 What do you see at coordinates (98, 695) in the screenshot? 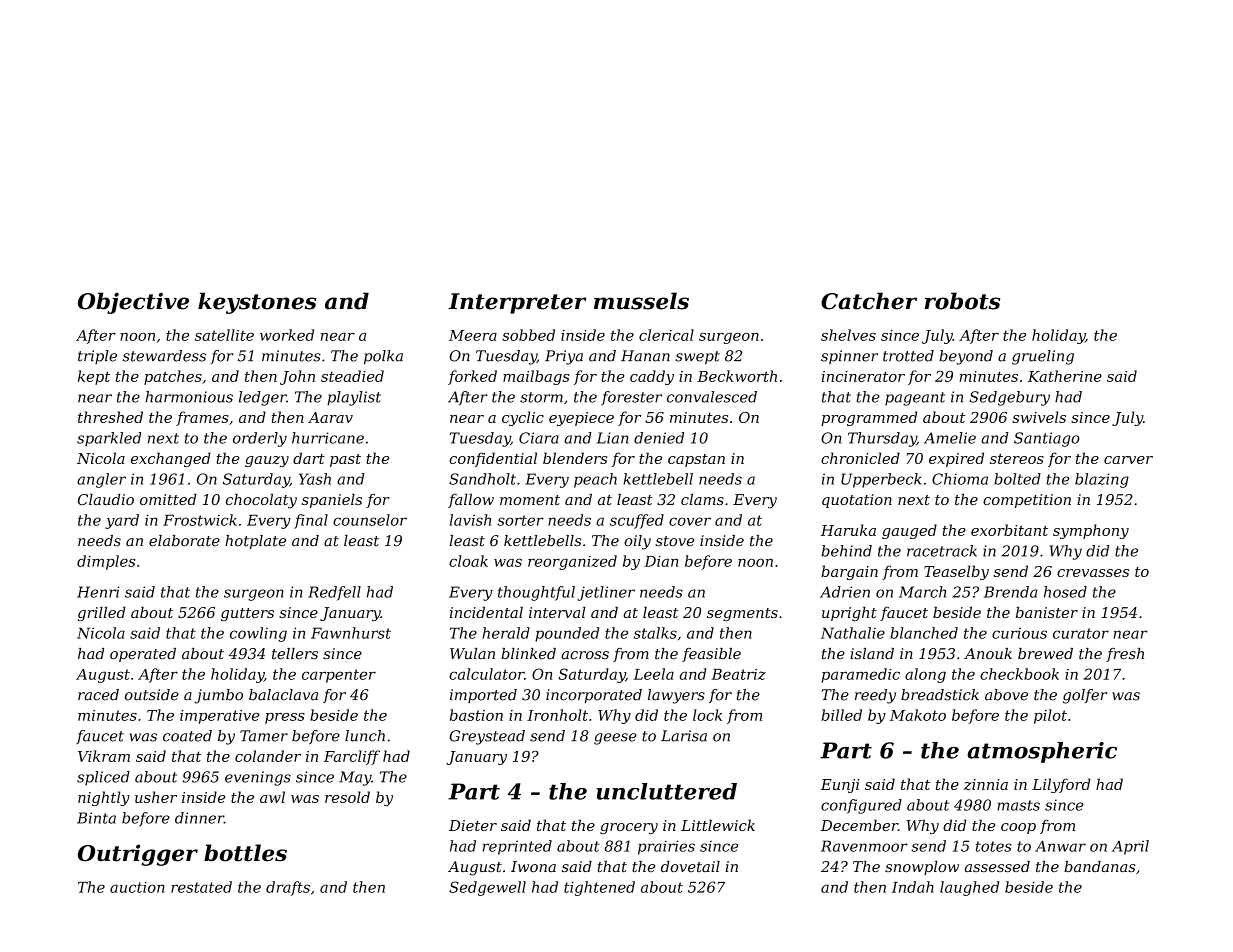
I see `raced` at bounding box center [98, 695].
